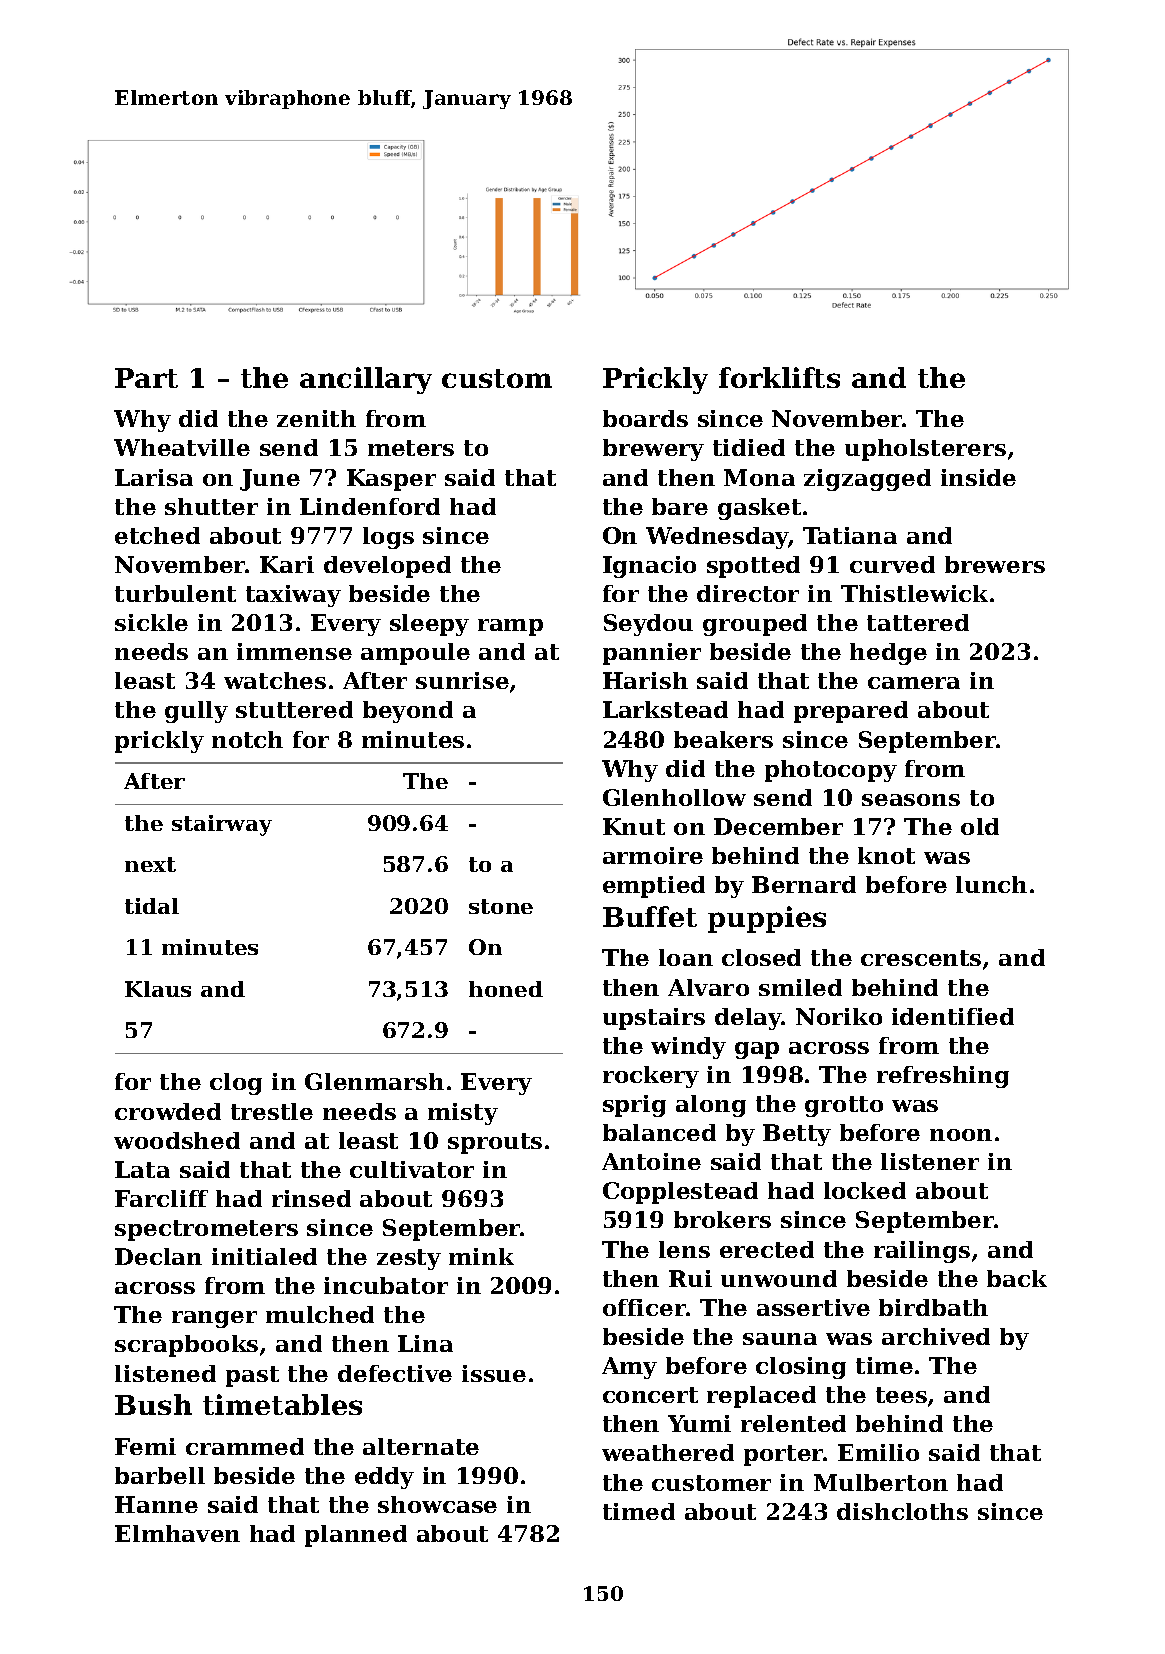 The height and width of the page is (1654, 1165). I want to click on tidied, so click(749, 447).
